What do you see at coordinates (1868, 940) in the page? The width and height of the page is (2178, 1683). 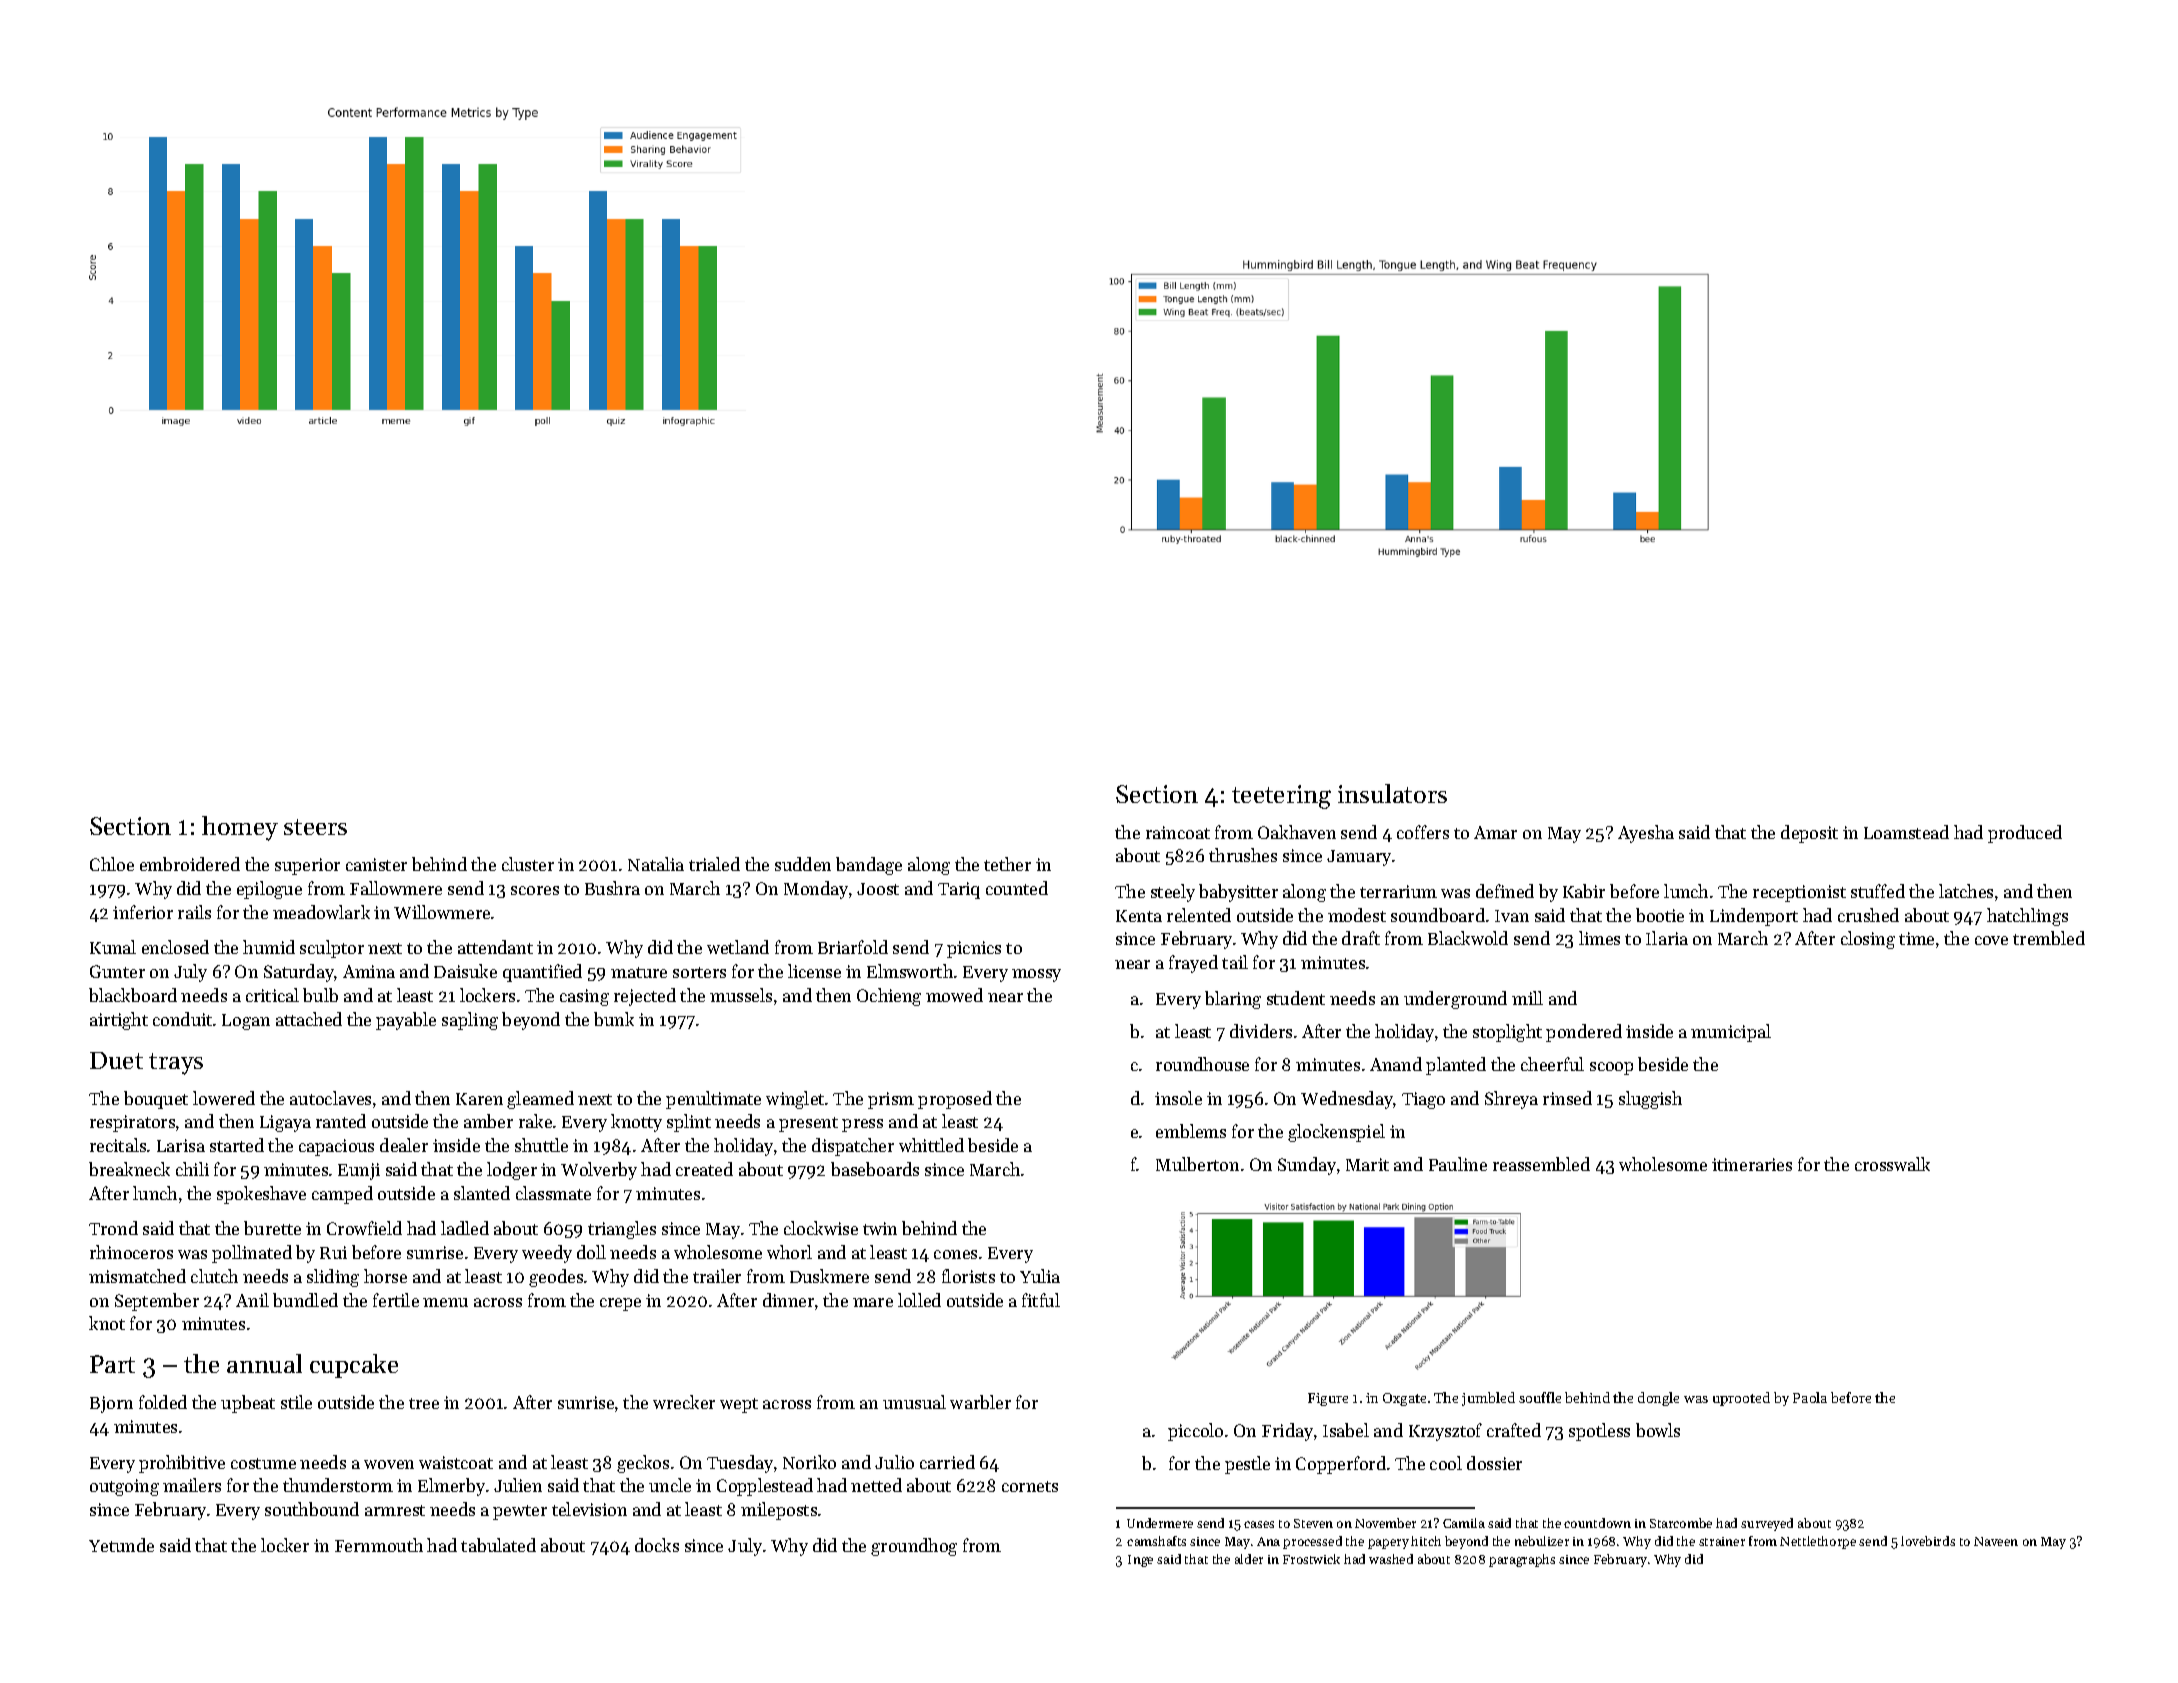 I see `closing` at bounding box center [1868, 940].
